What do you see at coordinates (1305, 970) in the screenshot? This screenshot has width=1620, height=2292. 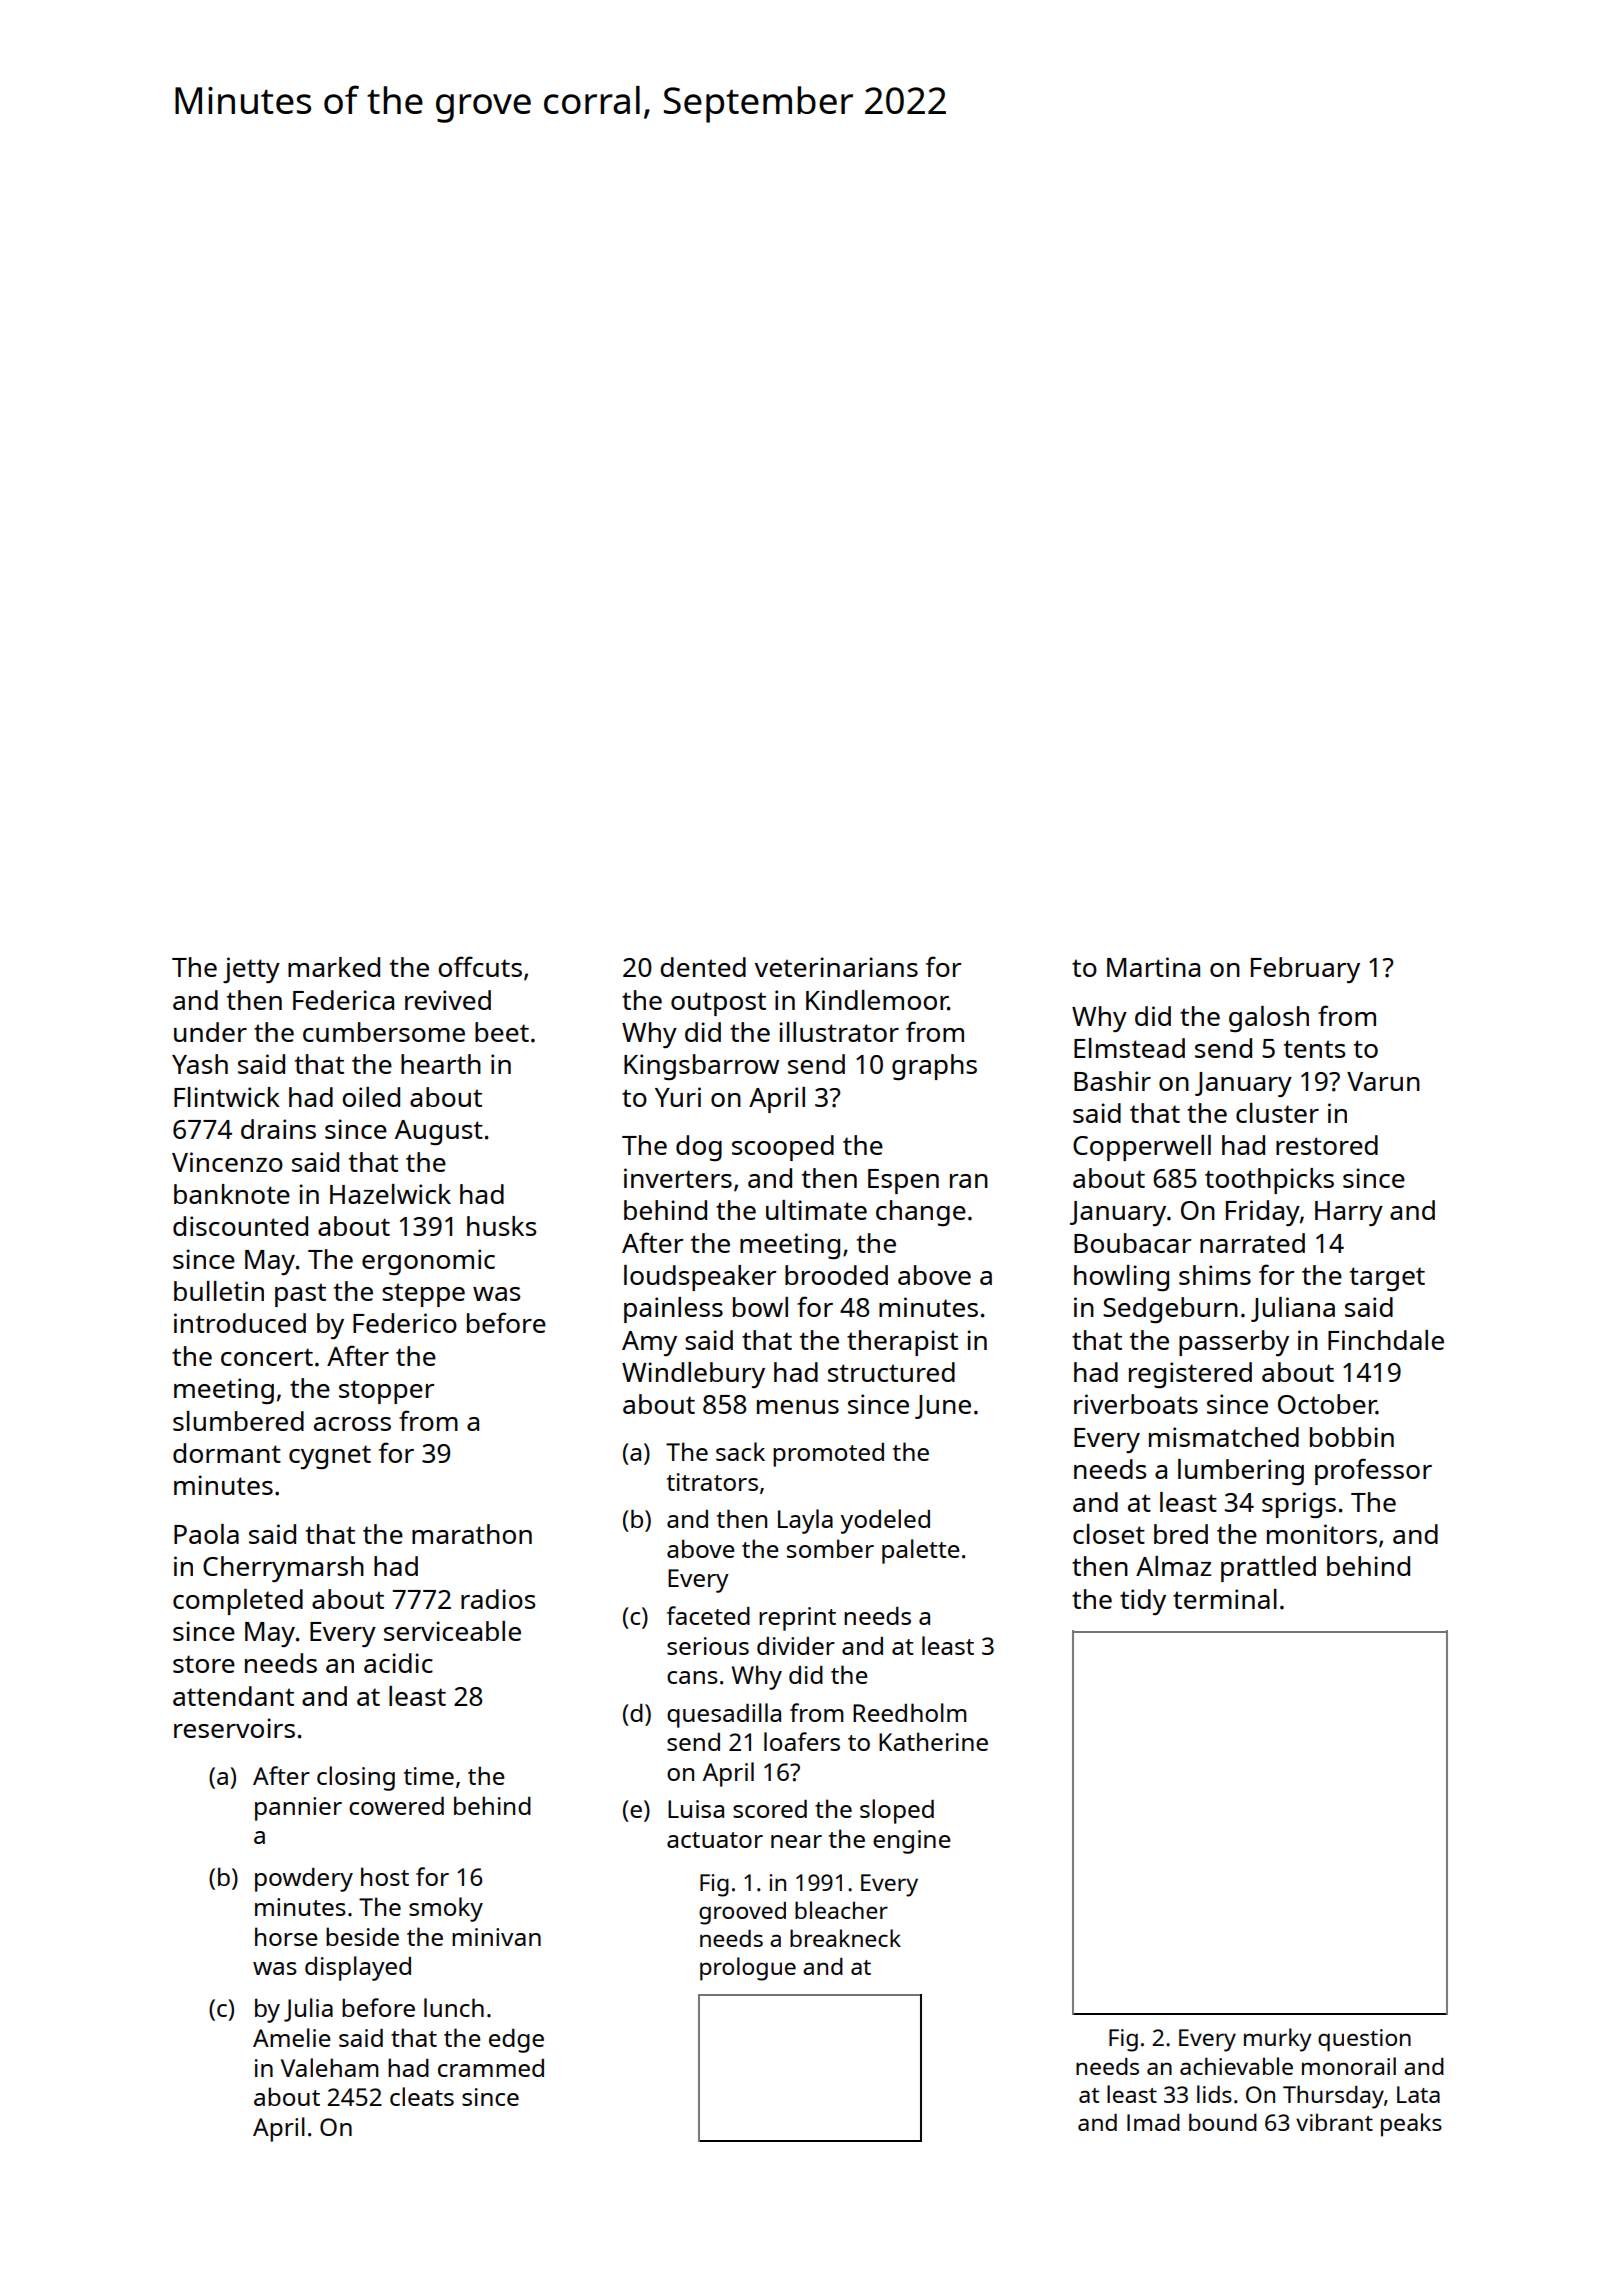 I see `February` at bounding box center [1305, 970].
